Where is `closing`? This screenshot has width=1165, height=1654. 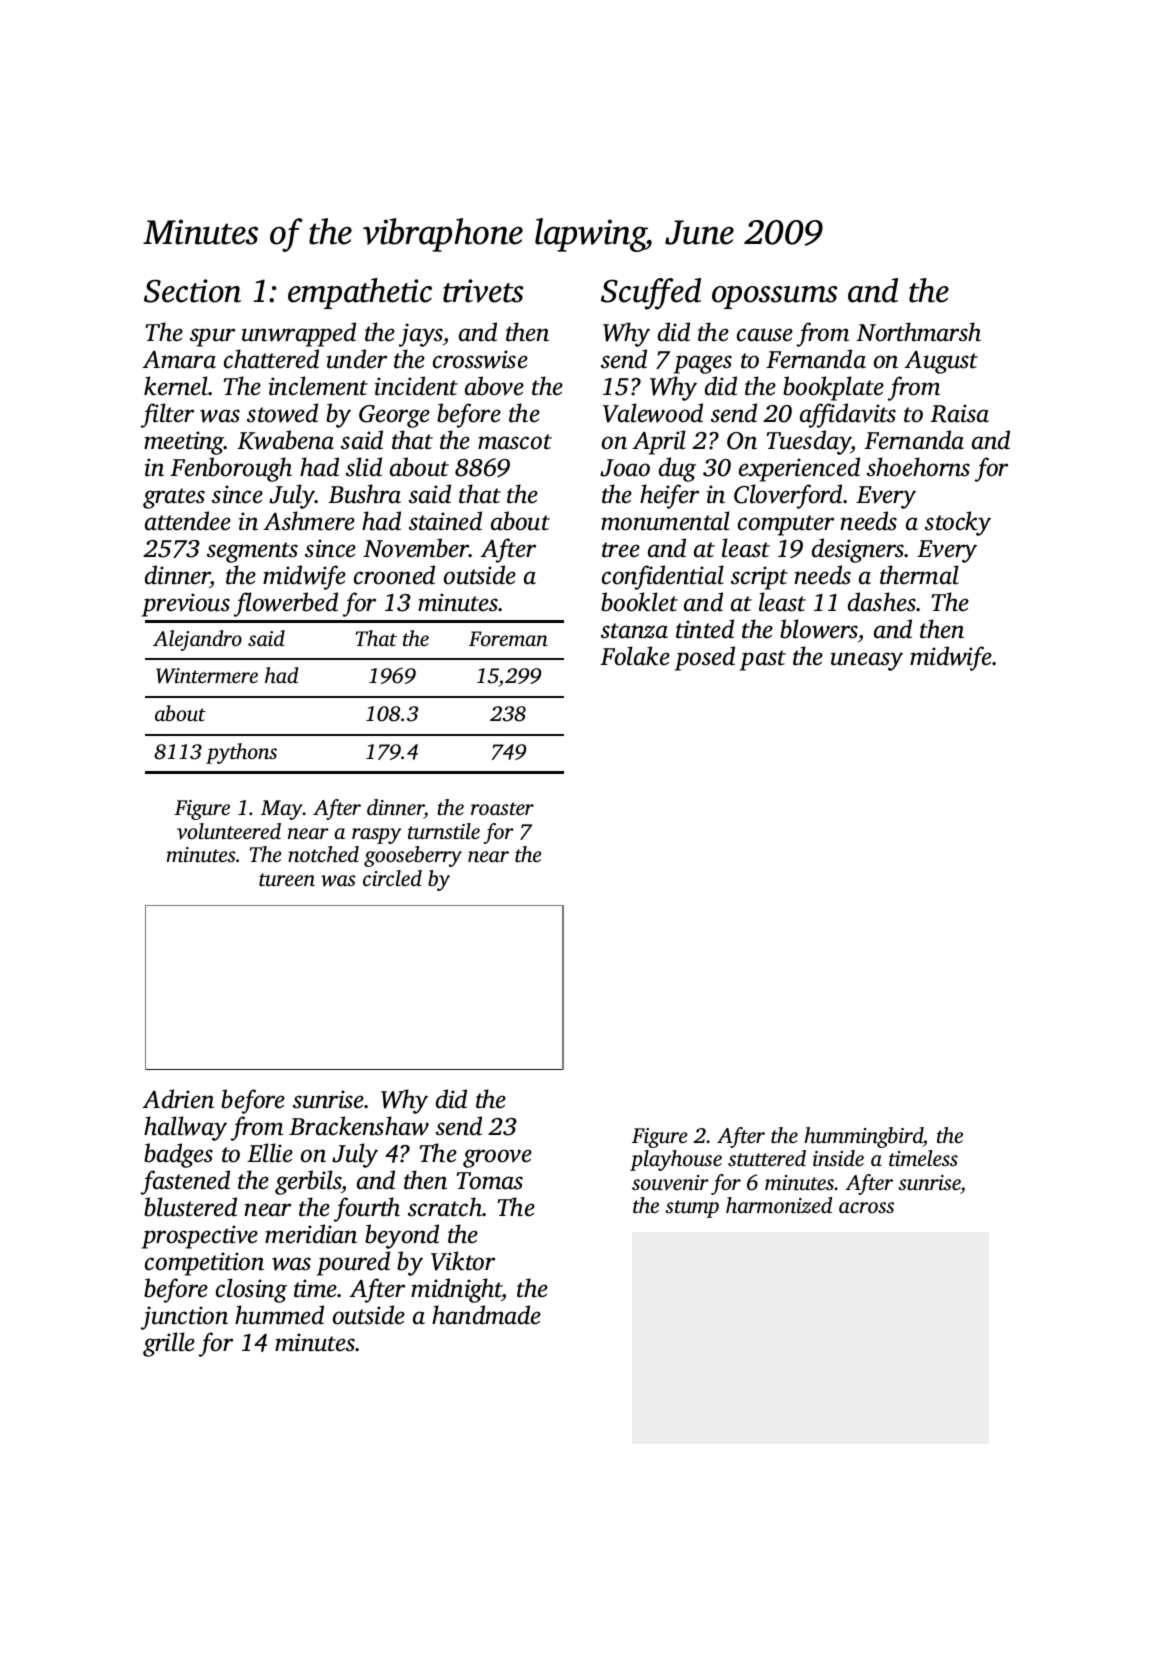 closing is located at coordinates (251, 1290).
